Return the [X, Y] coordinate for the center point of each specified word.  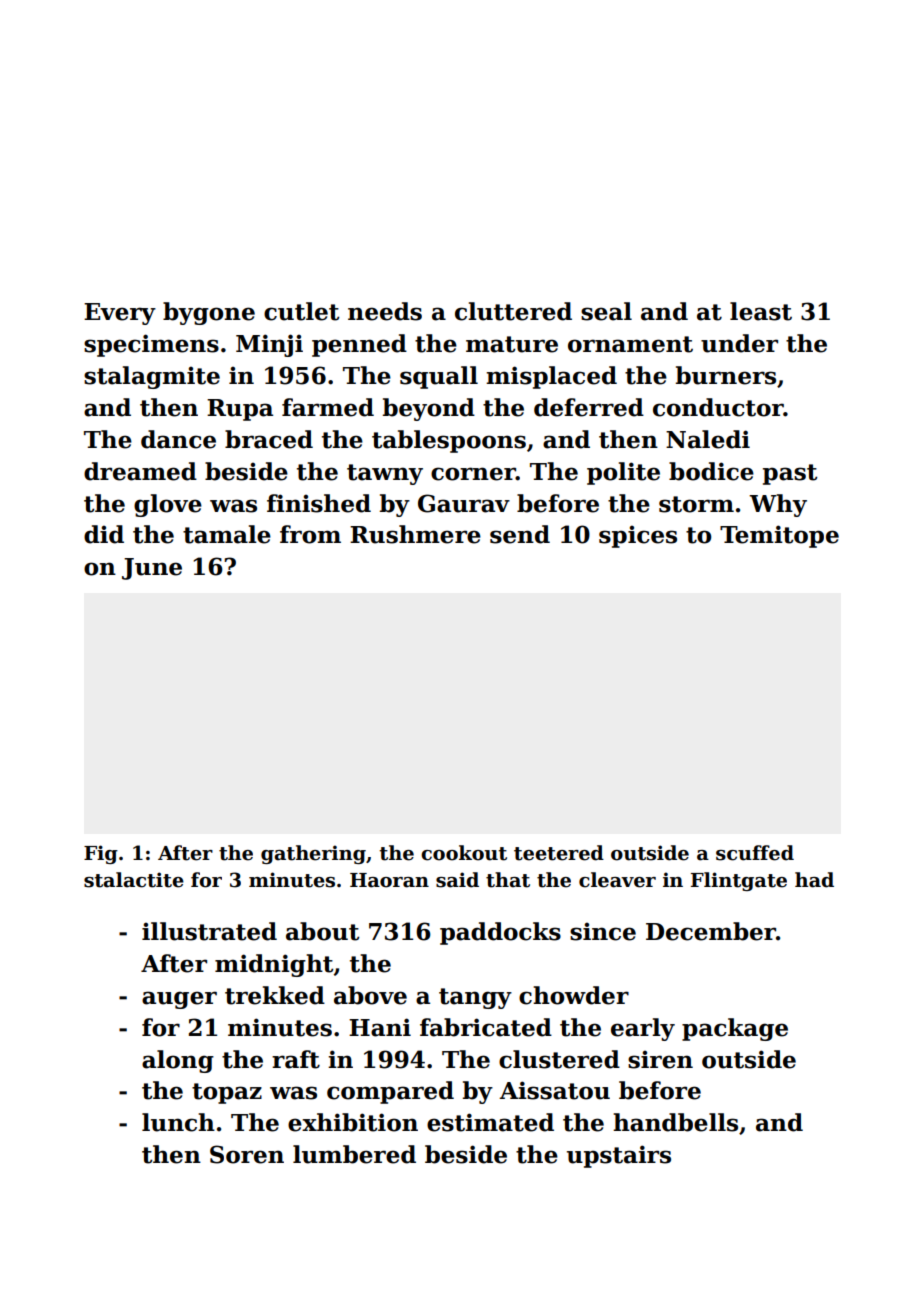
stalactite [134, 880]
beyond [429, 409]
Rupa [240, 410]
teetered [559, 853]
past [790, 474]
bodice [711, 471]
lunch [178, 1122]
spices [638, 536]
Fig [101, 854]
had [814, 880]
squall [439, 377]
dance [178, 439]
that [508, 880]
